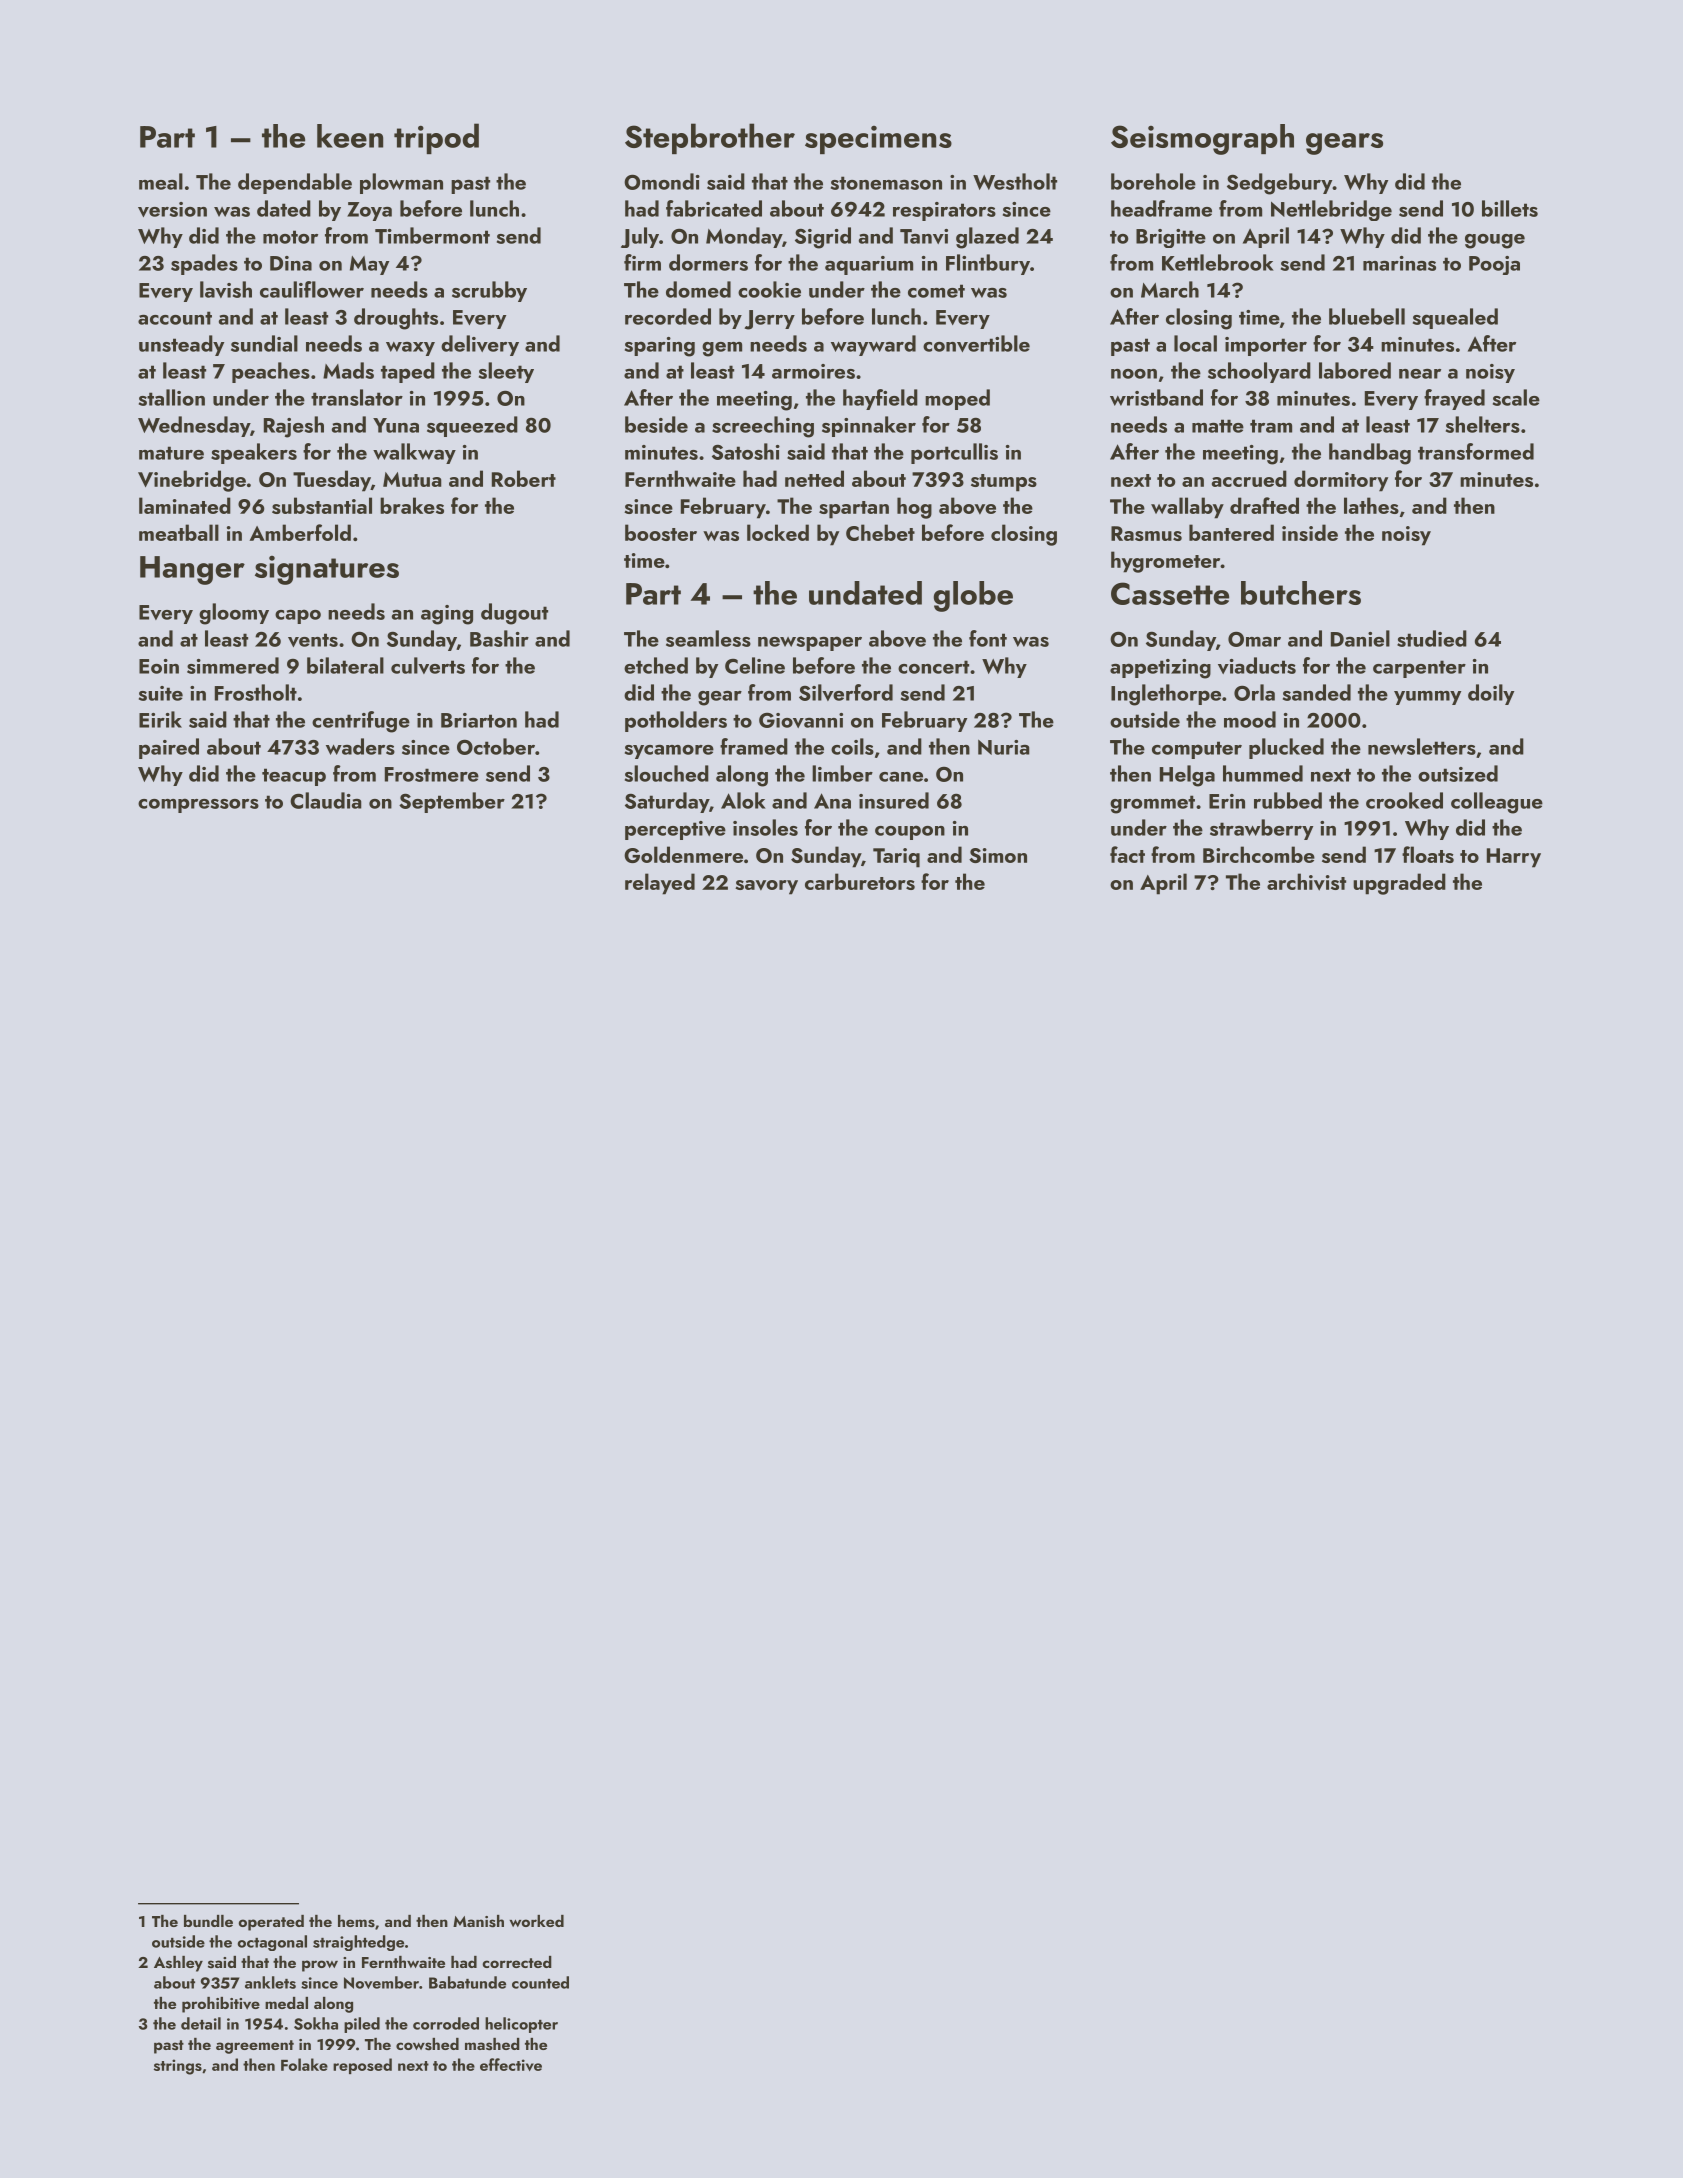  I want to click on counted, so click(540, 1982).
